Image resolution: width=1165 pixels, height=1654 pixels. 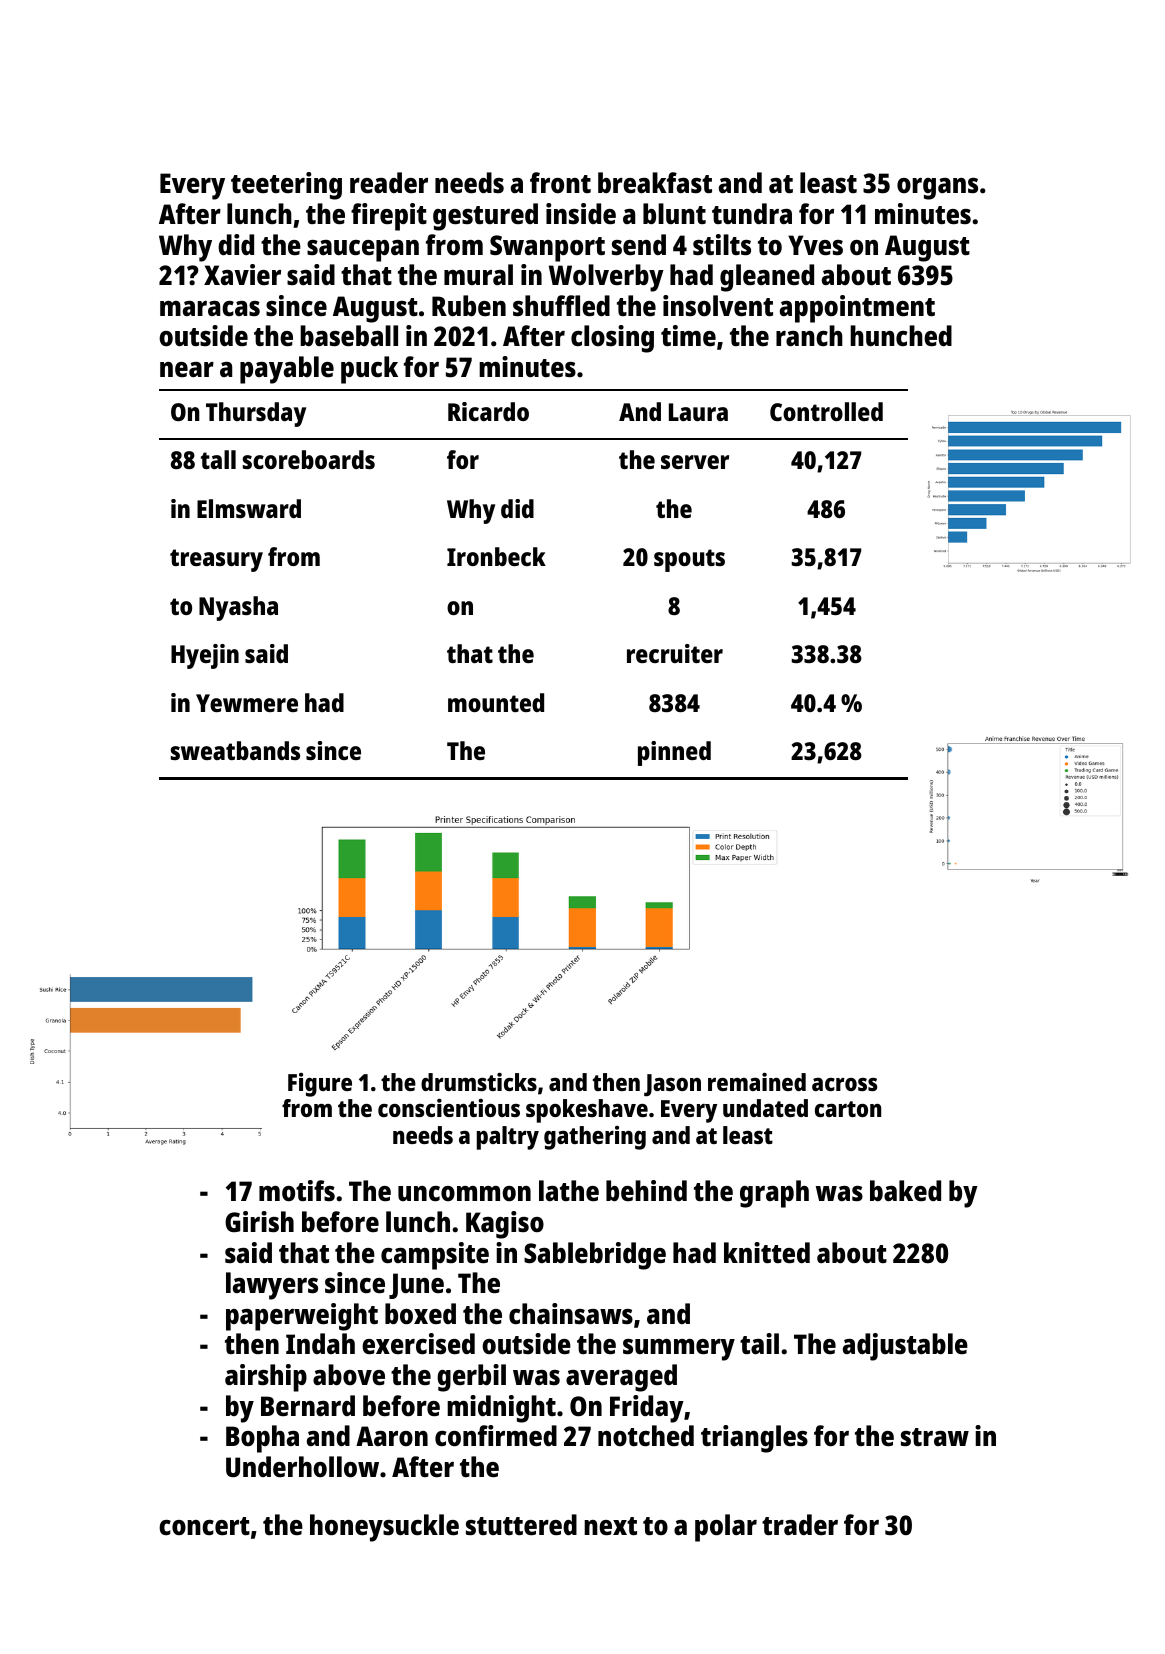 What do you see at coordinates (297, 1190) in the document?
I see `motifs` at bounding box center [297, 1190].
